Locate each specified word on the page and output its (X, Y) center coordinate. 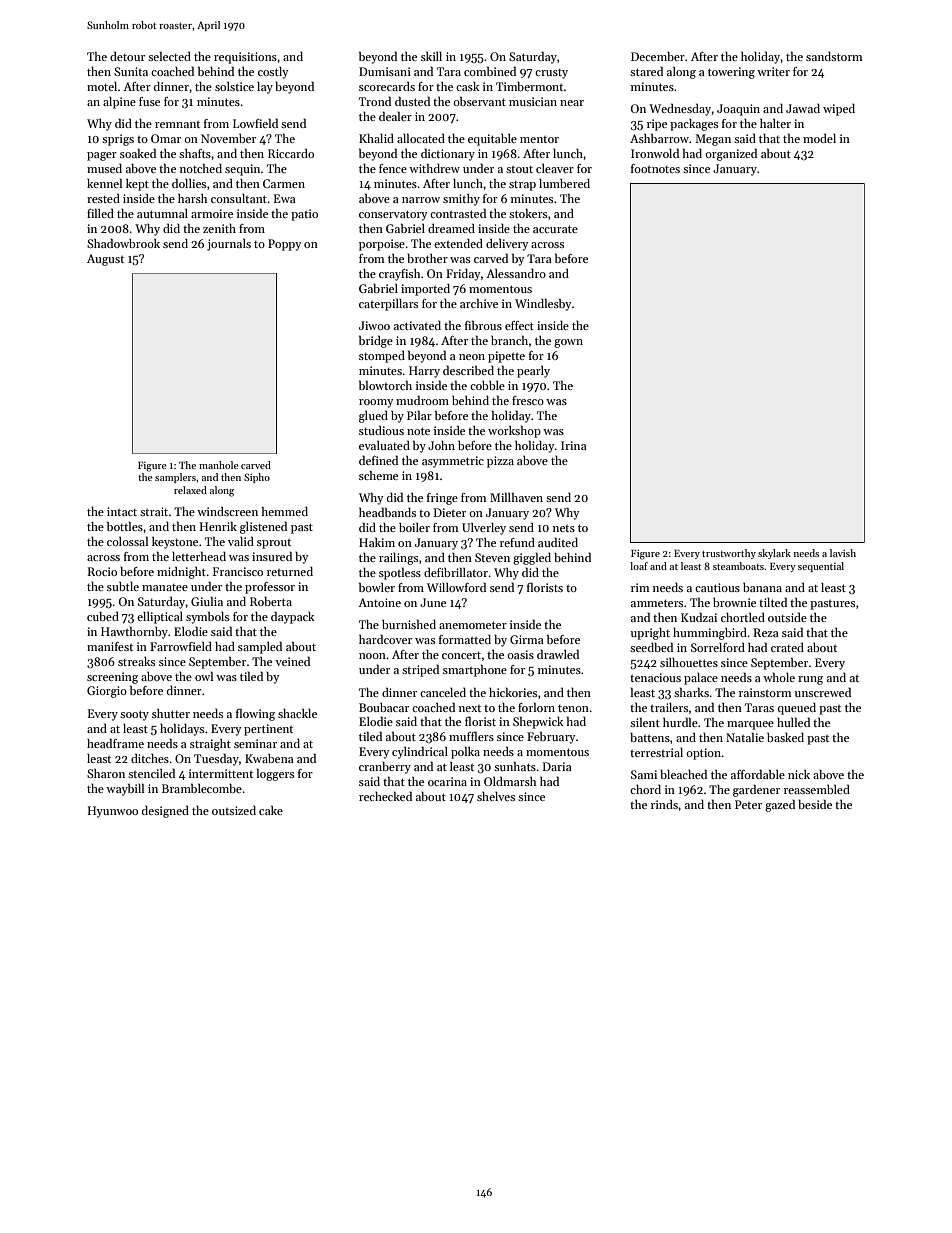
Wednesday (680, 109)
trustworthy (729, 554)
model (819, 138)
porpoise (382, 245)
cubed (103, 616)
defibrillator (456, 572)
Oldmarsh (510, 781)
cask (468, 86)
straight (210, 744)
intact (122, 511)
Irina (574, 445)
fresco (528, 400)
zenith (219, 228)
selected (169, 56)
